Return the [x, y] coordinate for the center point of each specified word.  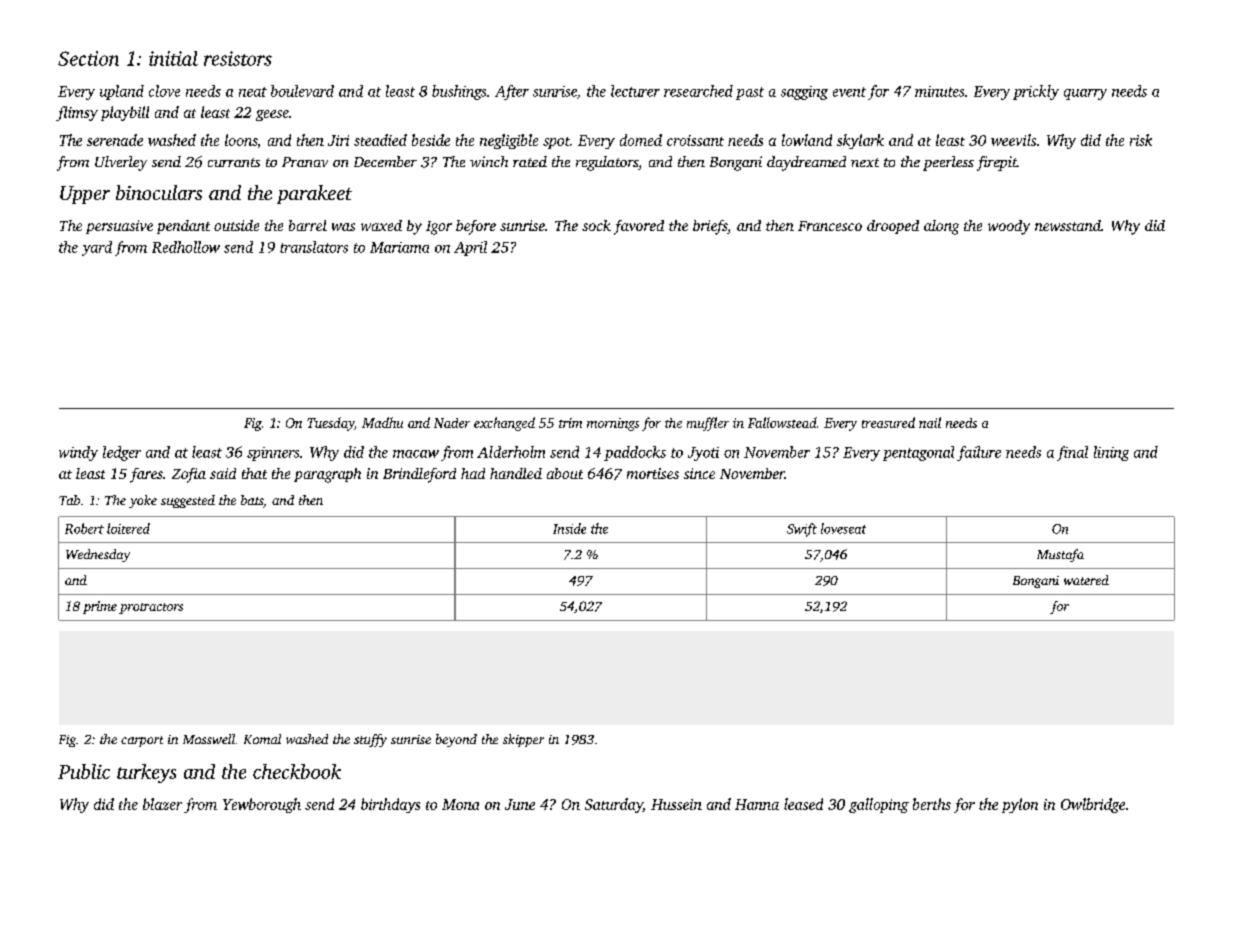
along [941, 227]
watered [1086, 580]
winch [489, 161]
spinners [273, 454]
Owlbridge [1093, 805]
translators [314, 247]
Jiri [338, 140]
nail [930, 422]
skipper [523, 740]
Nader [452, 423]
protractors [151, 608]
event [849, 92]
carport [142, 741]
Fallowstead [782, 422]
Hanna [757, 804]
